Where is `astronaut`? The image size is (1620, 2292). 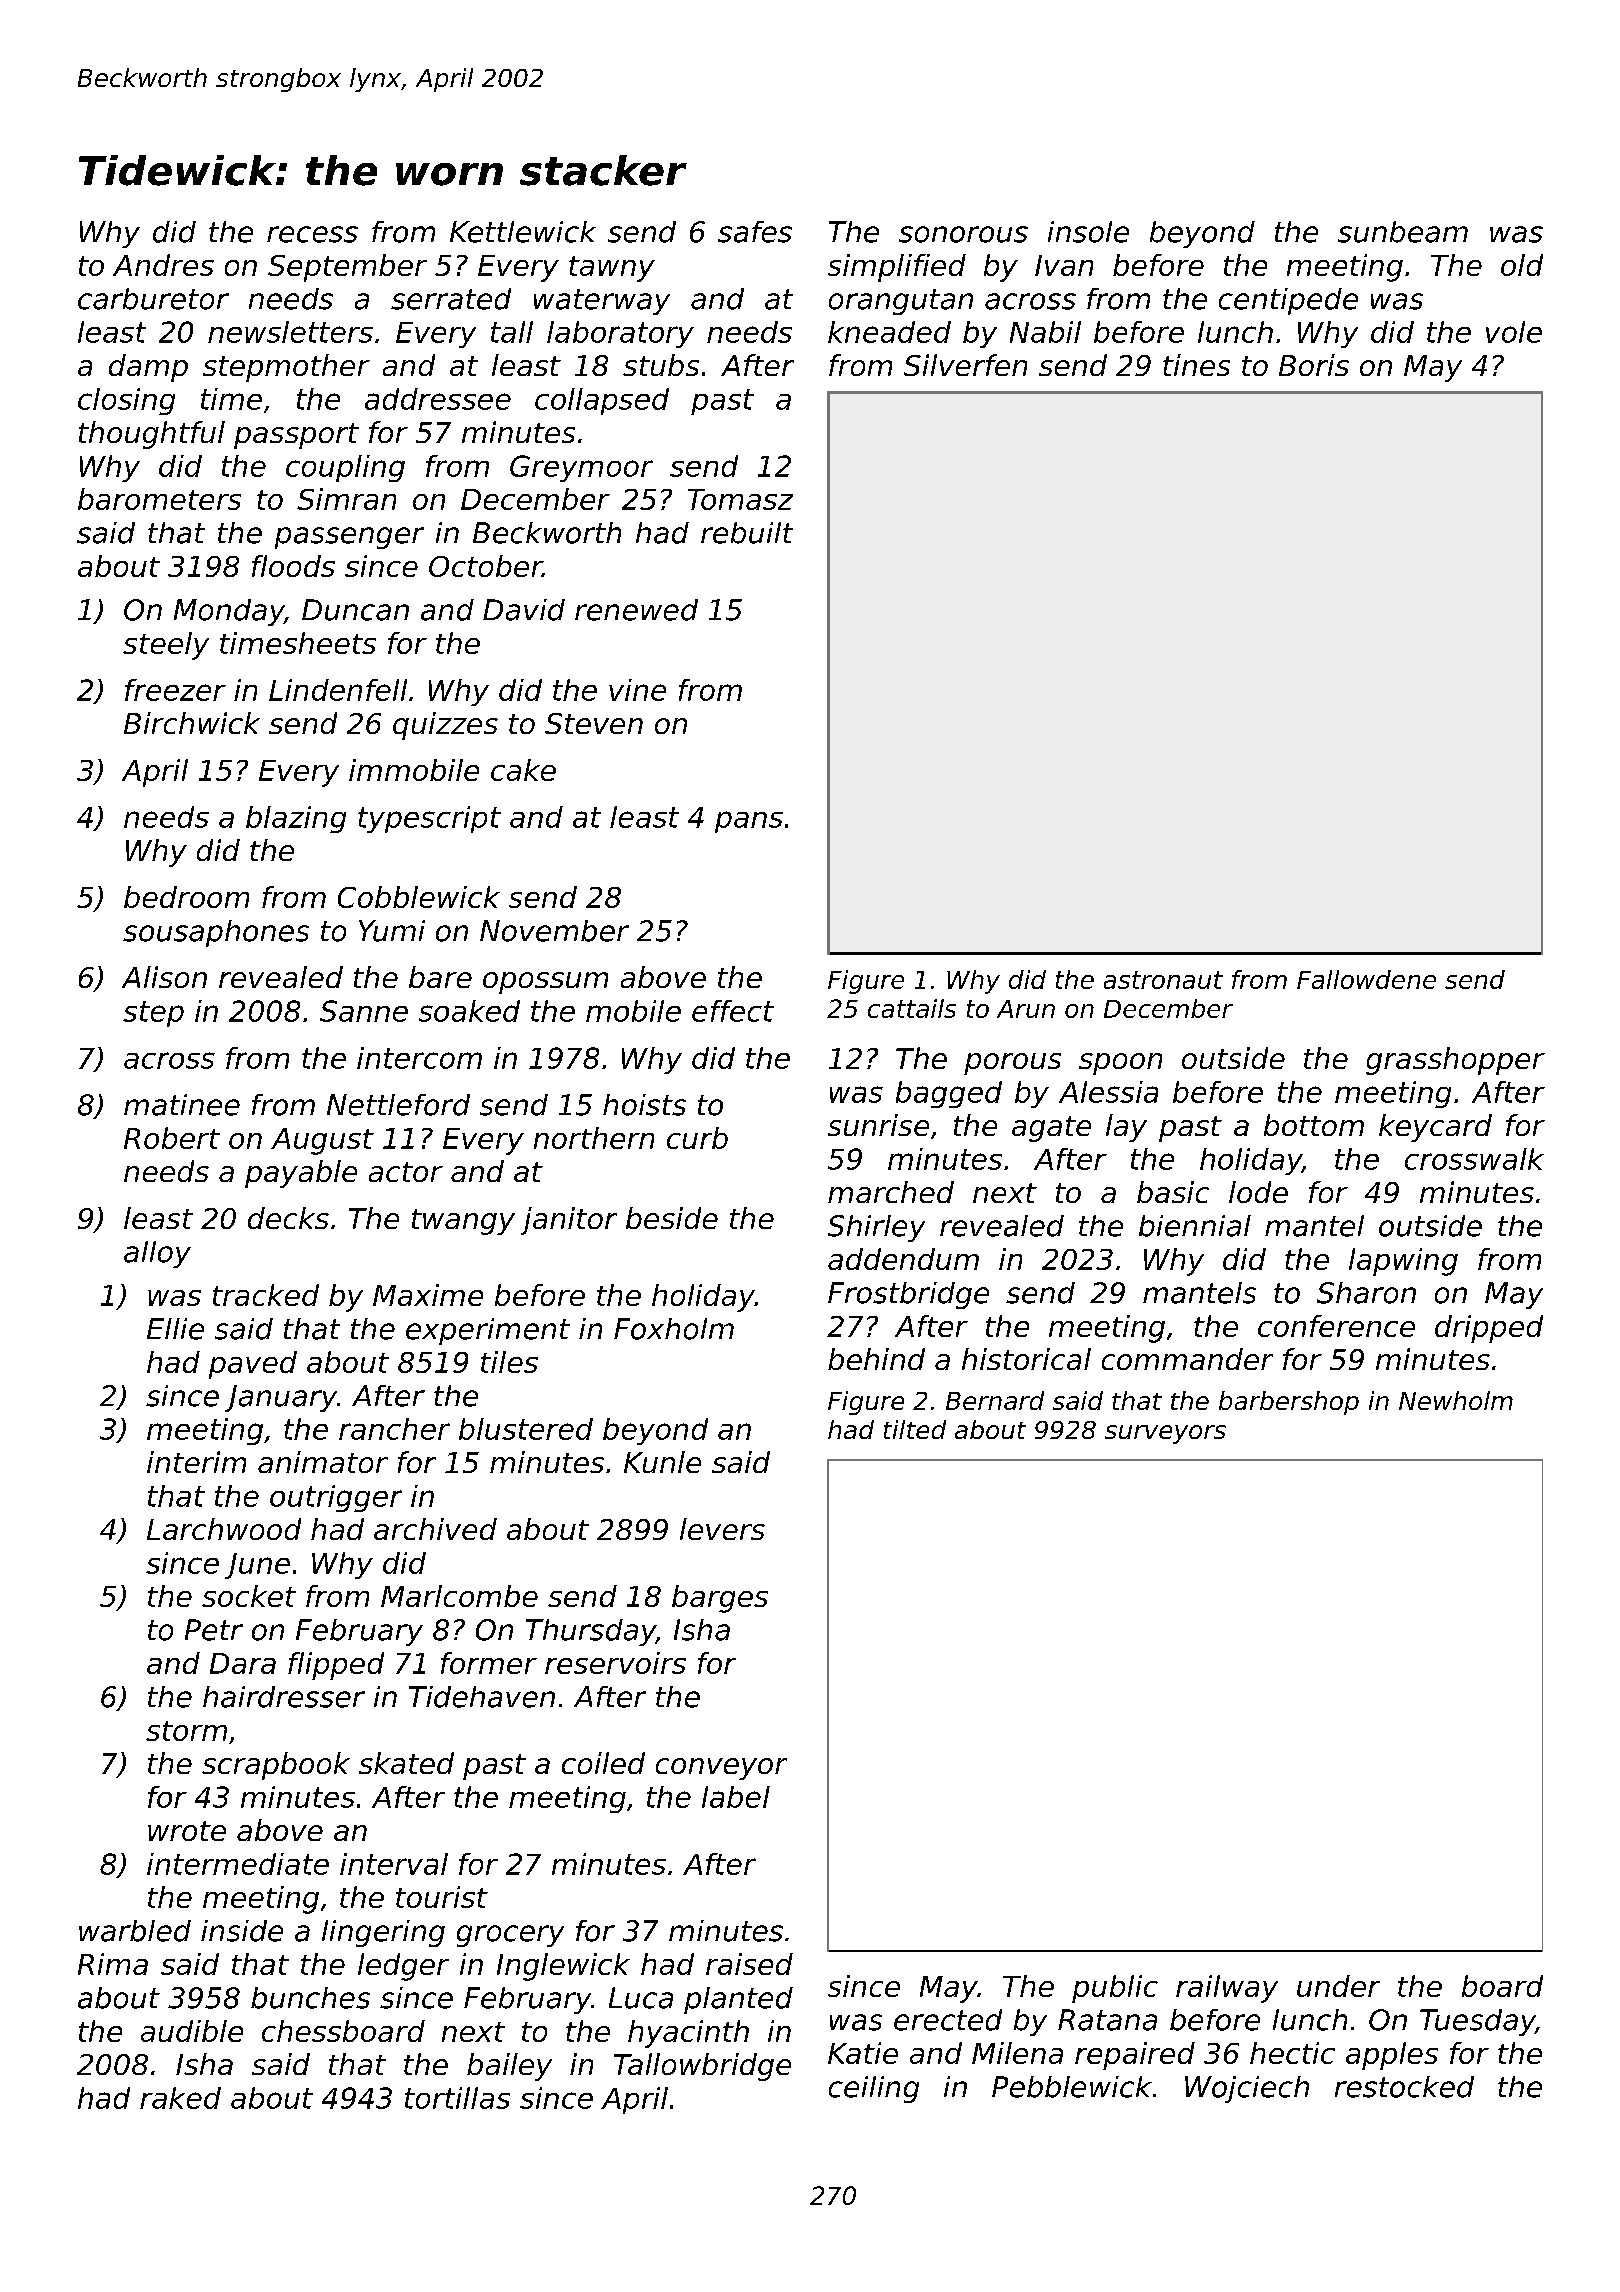 astronaut is located at coordinates (1163, 980).
